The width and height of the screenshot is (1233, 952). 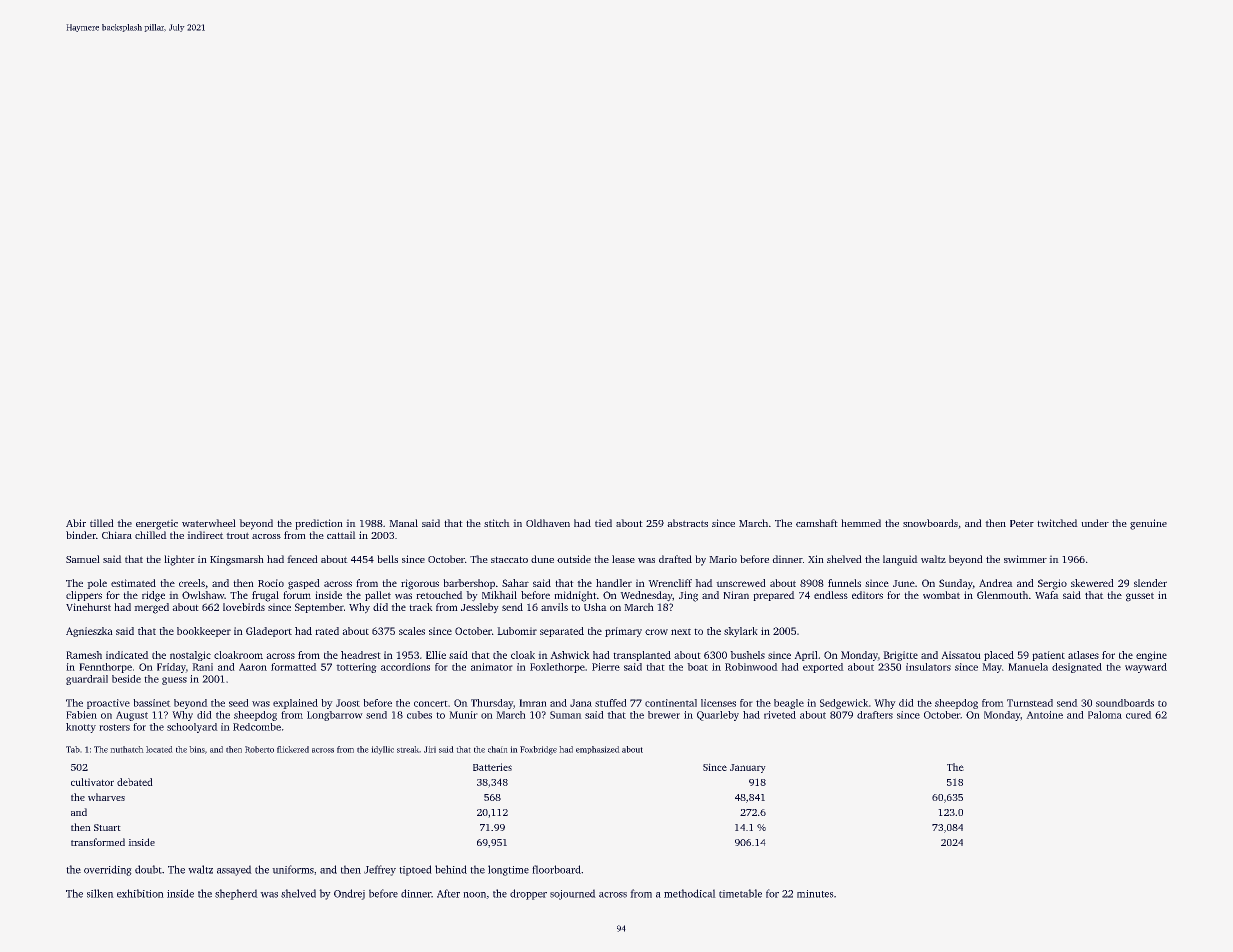 What do you see at coordinates (1044, 715) in the screenshot?
I see `Antoine` at bounding box center [1044, 715].
